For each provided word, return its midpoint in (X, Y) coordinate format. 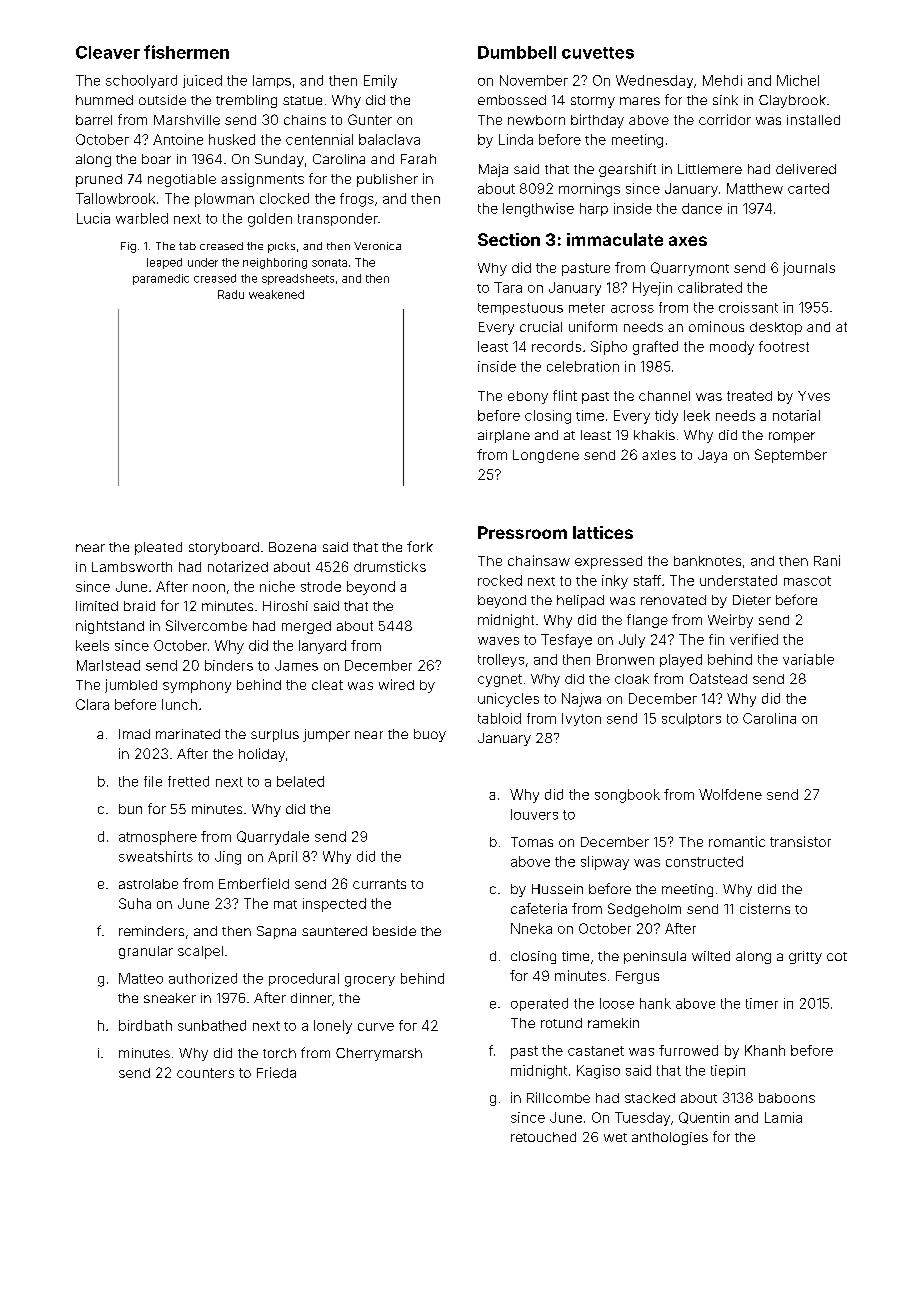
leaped (164, 263)
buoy (430, 735)
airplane (504, 436)
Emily (380, 81)
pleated (158, 548)
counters (205, 1073)
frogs (357, 200)
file (153, 781)
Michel (798, 80)
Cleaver (108, 52)
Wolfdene (730, 794)
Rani (827, 560)
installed (813, 120)
